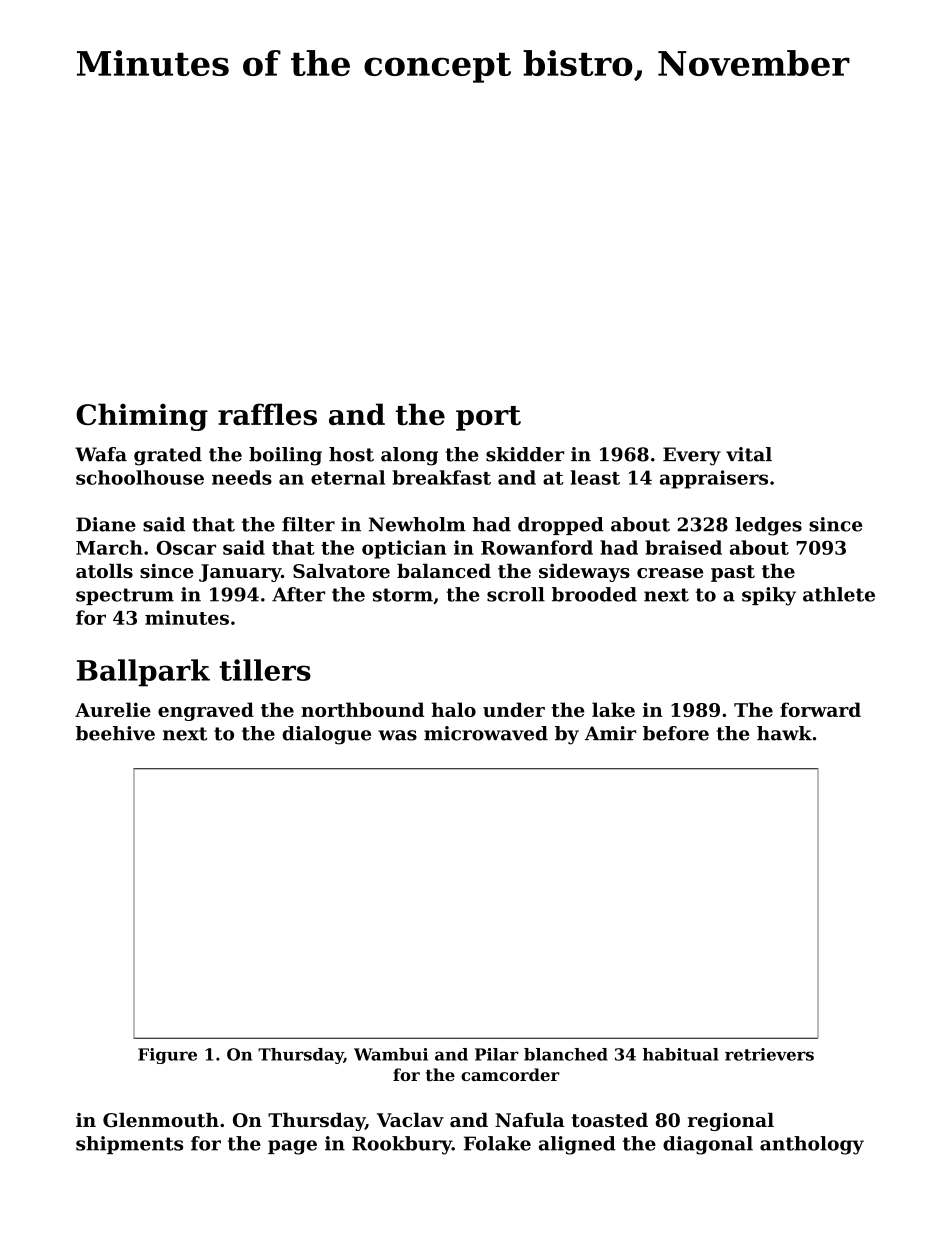 Image resolution: width=952 pixels, height=1233 pixels. What do you see at coordinates (362, 709) in the screenshot?
I see `northbound` at bounding box center [362, 709].
